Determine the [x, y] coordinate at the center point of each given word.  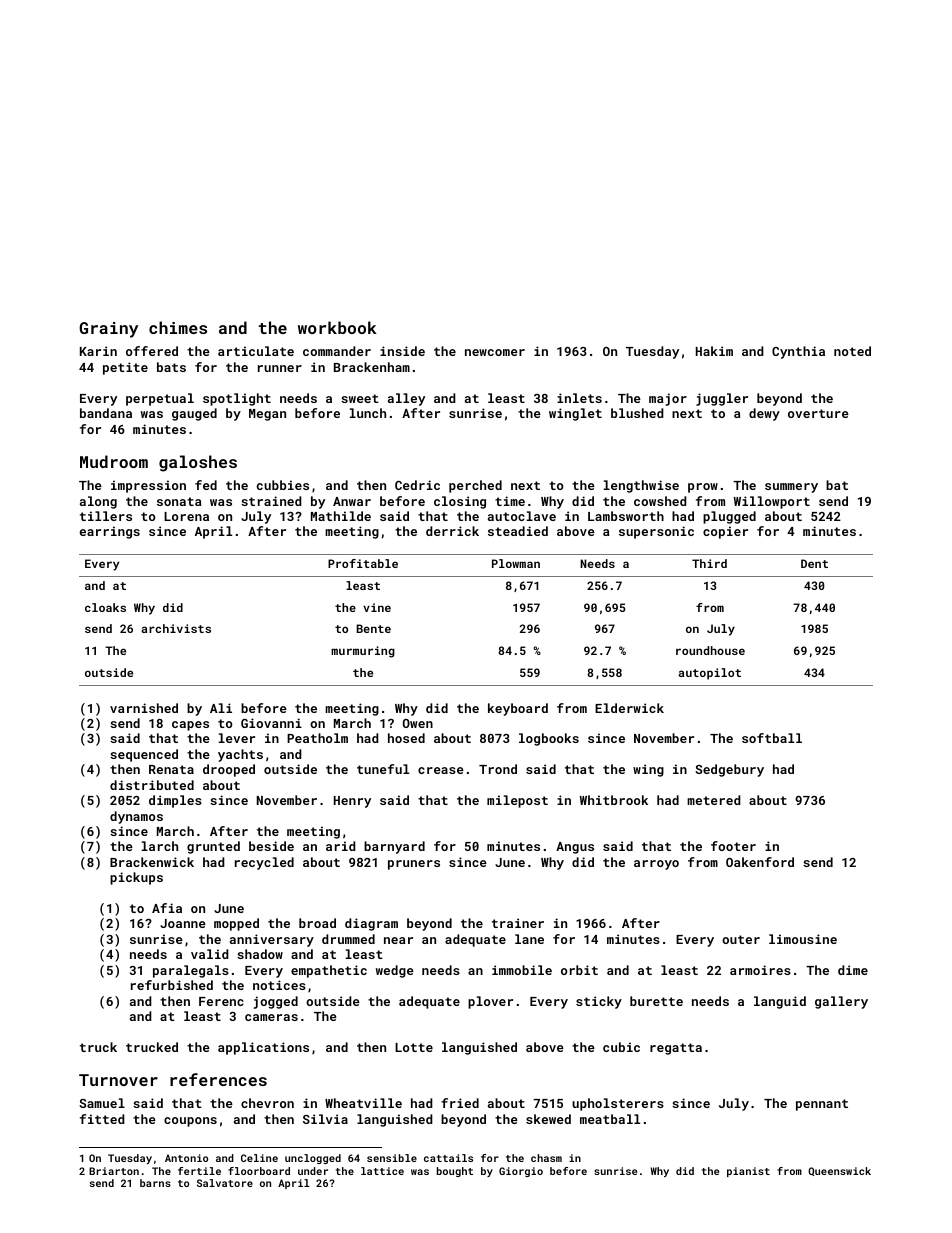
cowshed [660, 501]
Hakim [714, 351]
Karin [98, 351]
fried [460, 1103]
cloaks [105, 607]
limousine [803, 939]
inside [402, 351]
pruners [414, 865]
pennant [822, 1105]
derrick [452, 531]
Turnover [118, 1080]
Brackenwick [152, 862]
